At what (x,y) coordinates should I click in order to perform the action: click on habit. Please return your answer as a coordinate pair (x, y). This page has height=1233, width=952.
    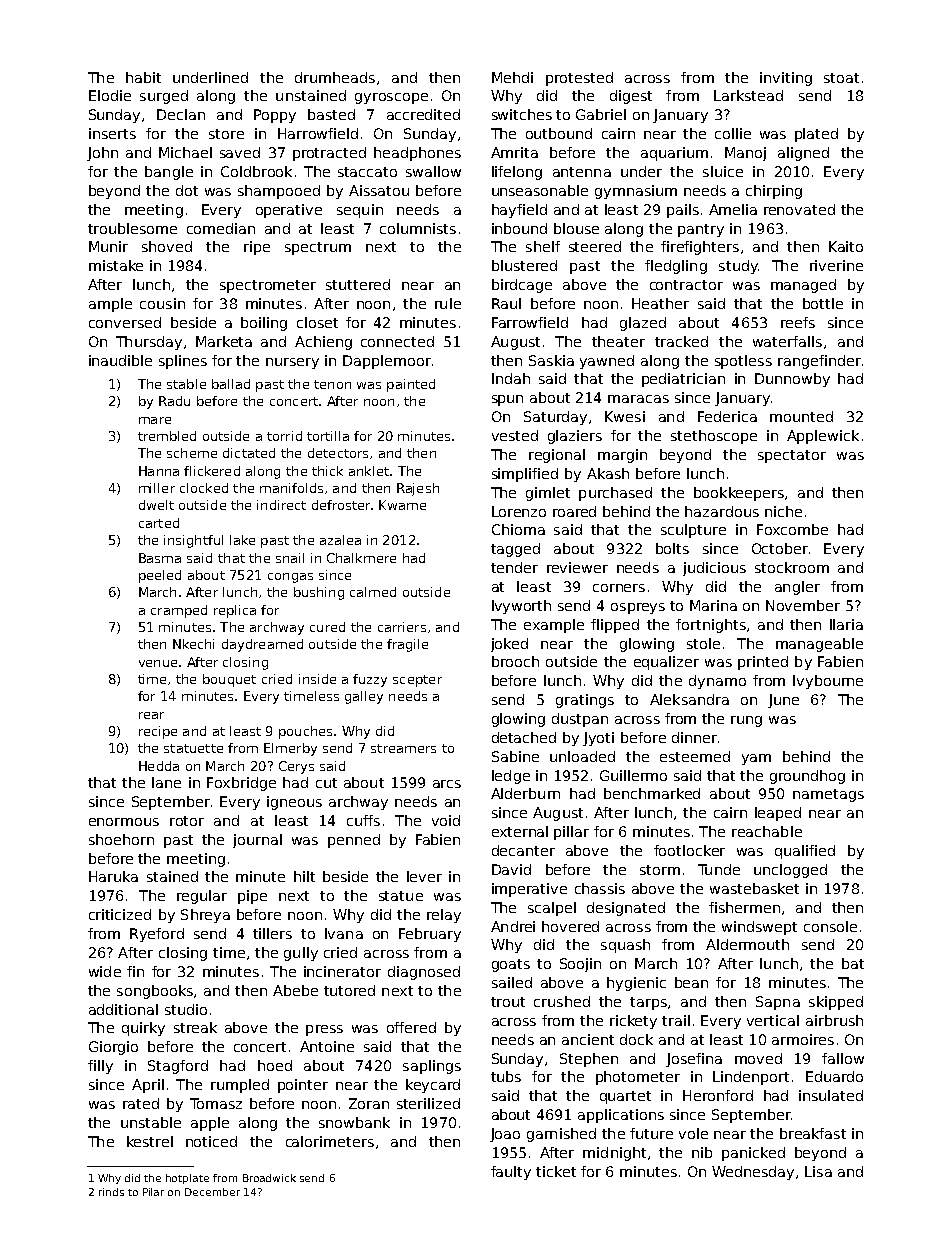
    Looking at the image, I should click on (143, 77).
